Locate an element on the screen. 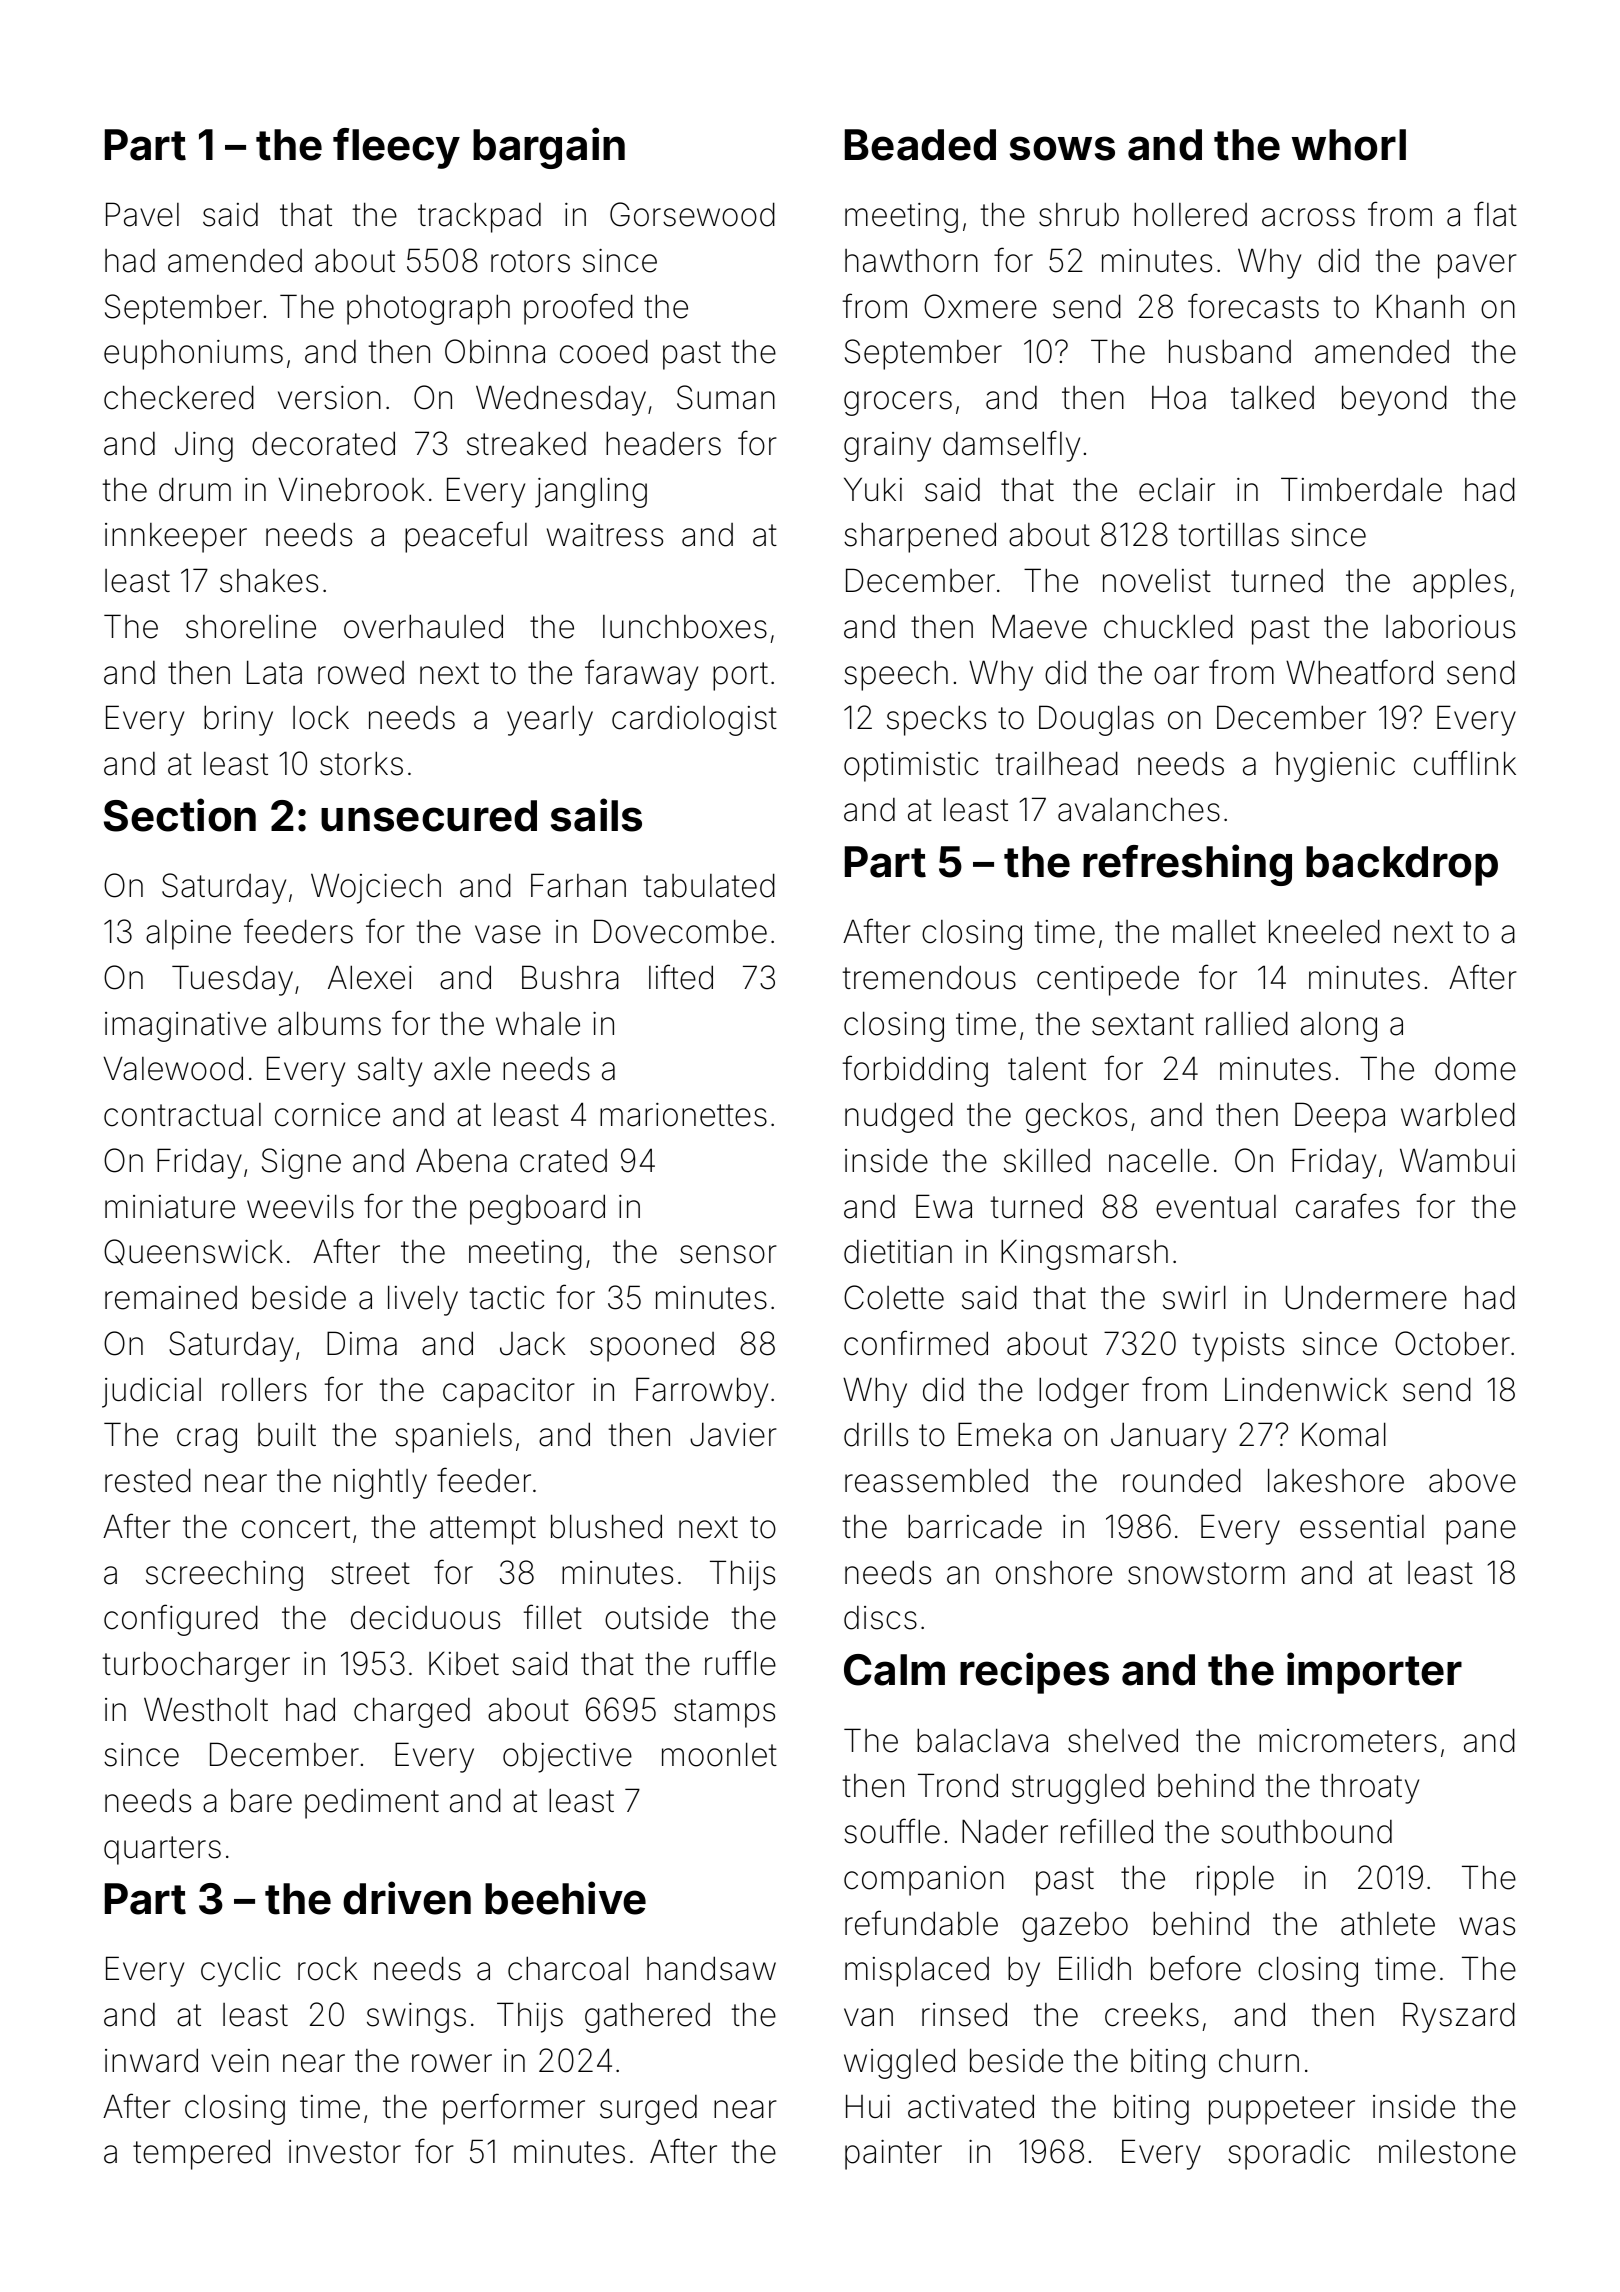  tempered is located at coordinates (201, 2154).
